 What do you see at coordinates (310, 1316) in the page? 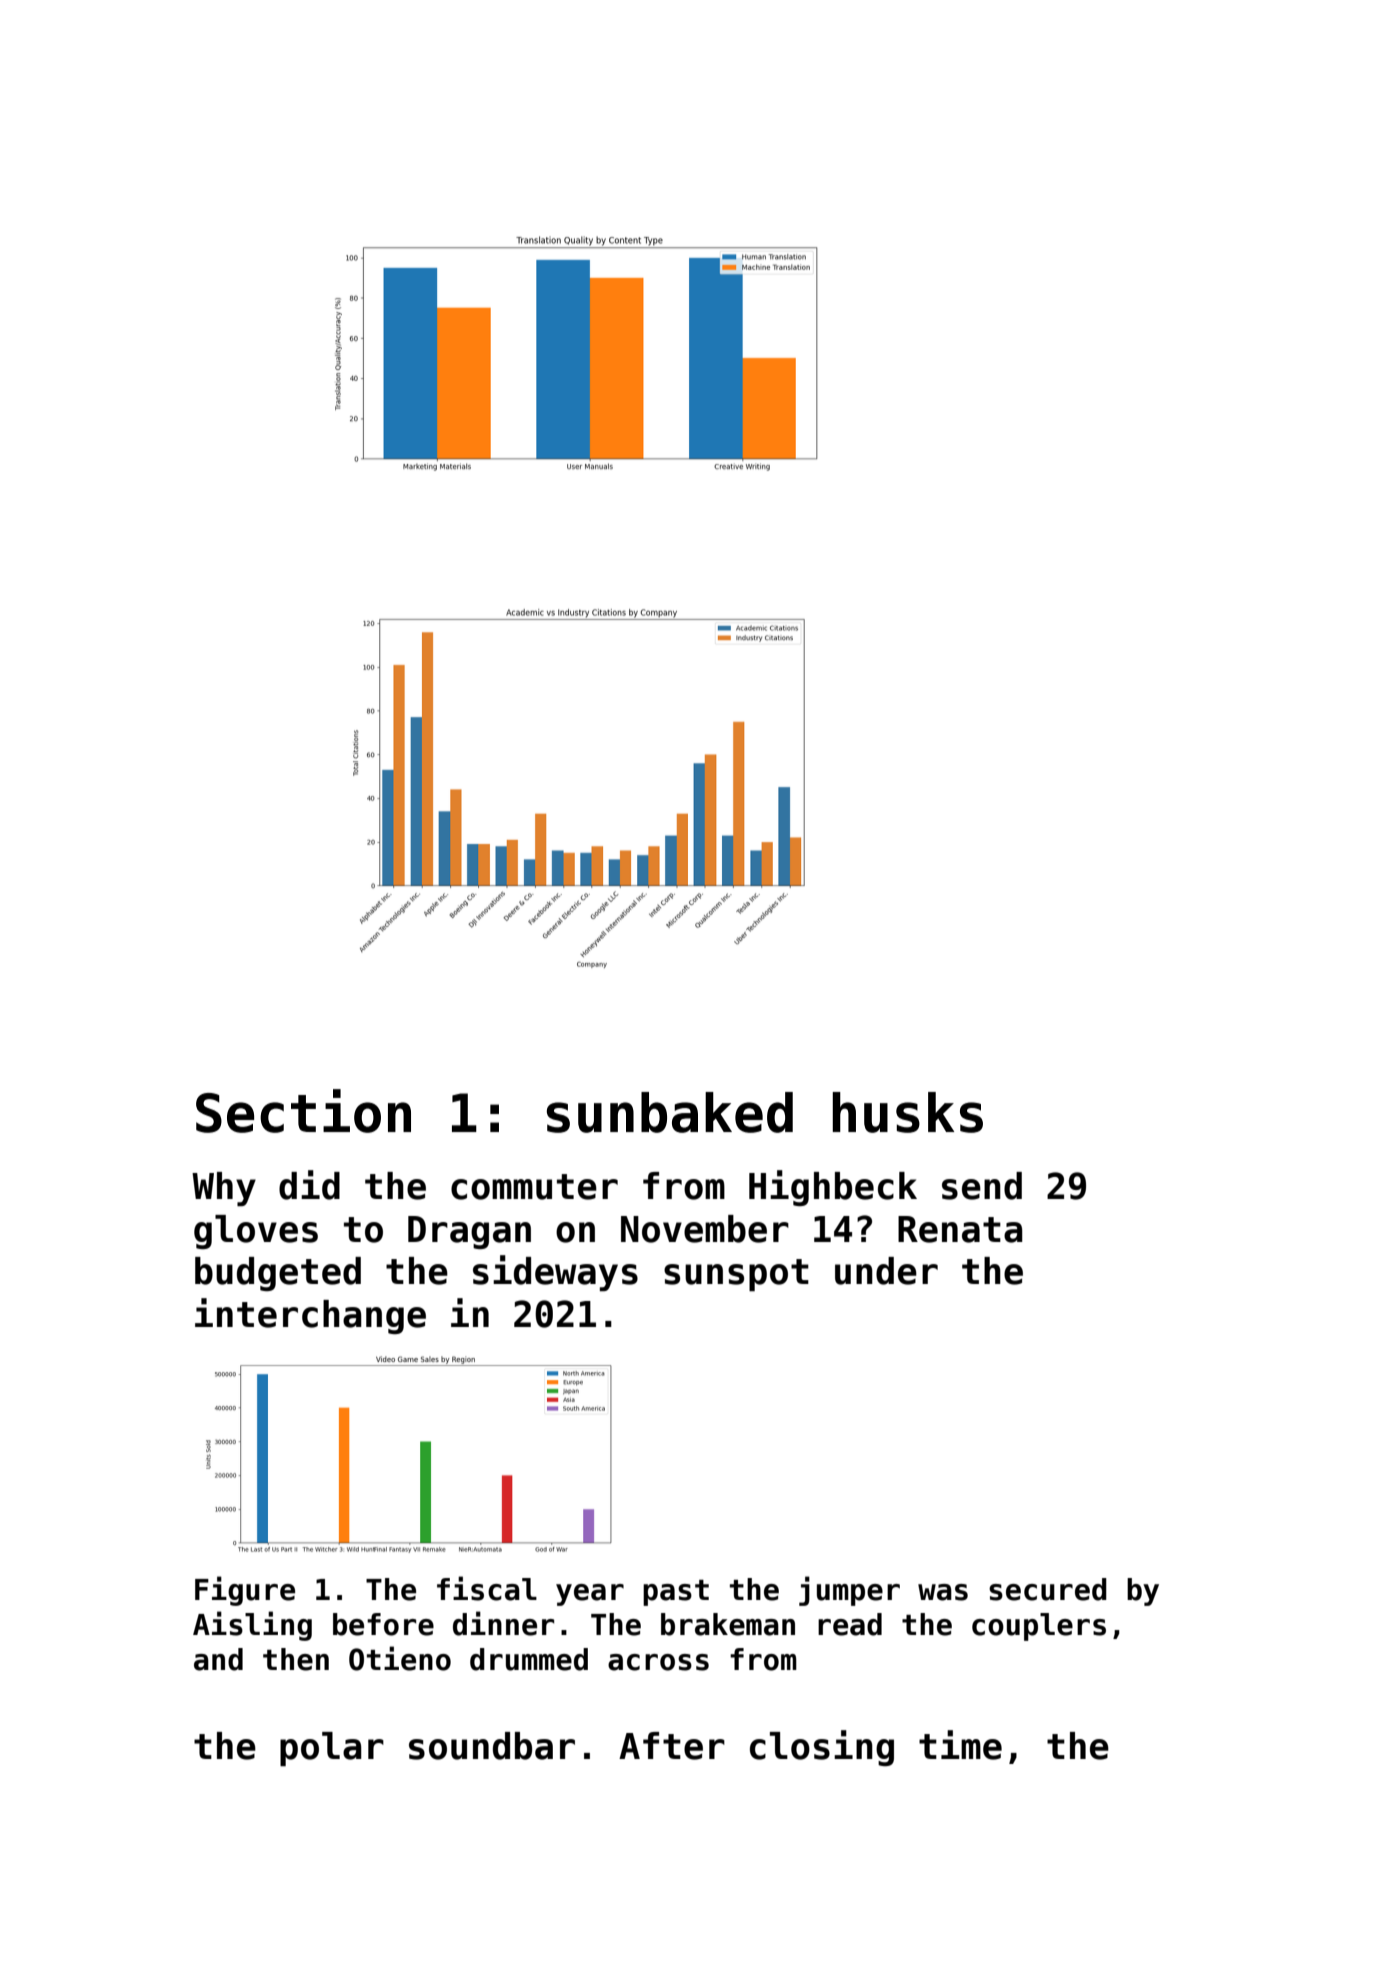
I see `interchange` at bounding box center [310, 1316].
